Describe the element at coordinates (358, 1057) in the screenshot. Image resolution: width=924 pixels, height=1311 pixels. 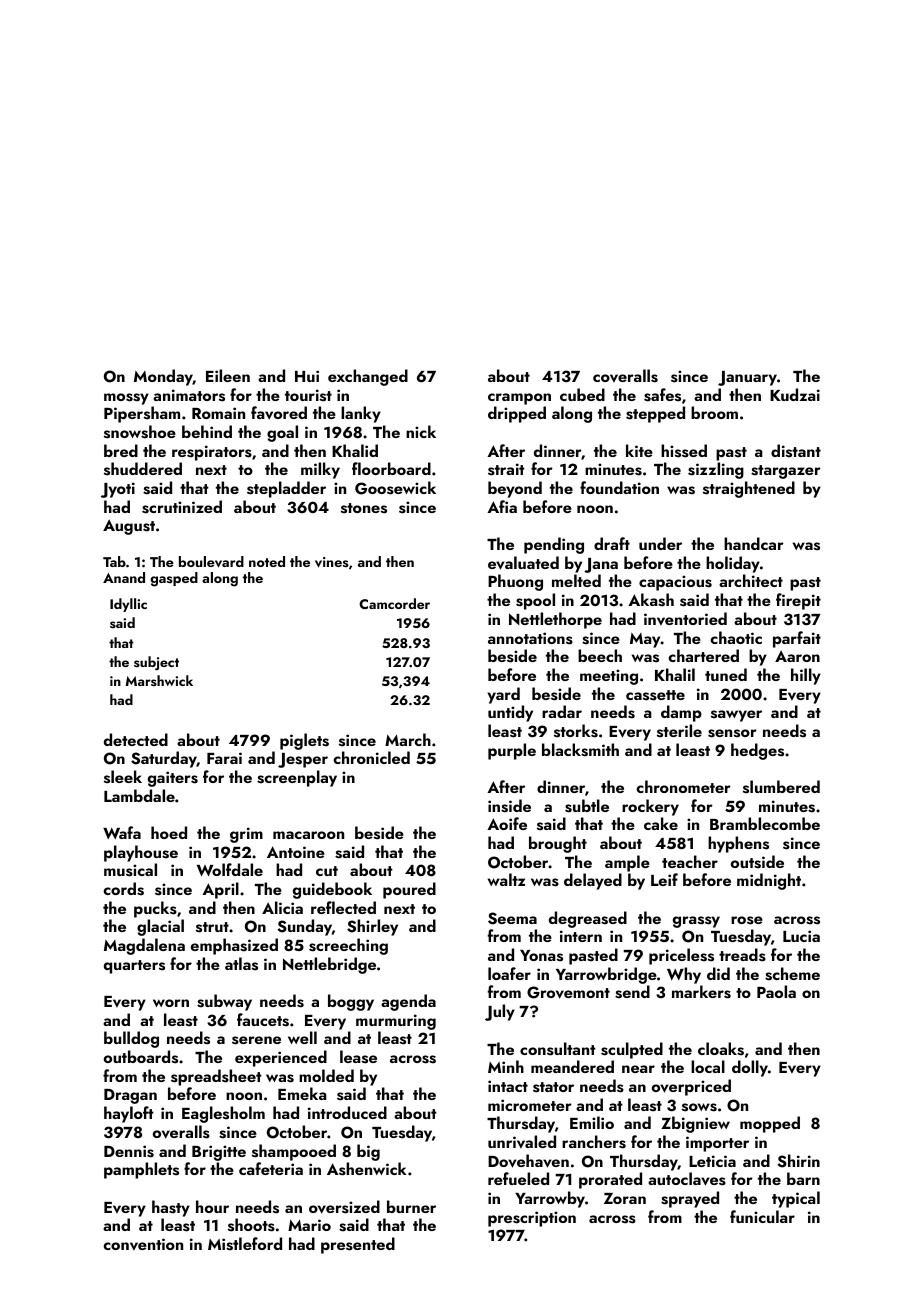
I see `lease` at that location.
